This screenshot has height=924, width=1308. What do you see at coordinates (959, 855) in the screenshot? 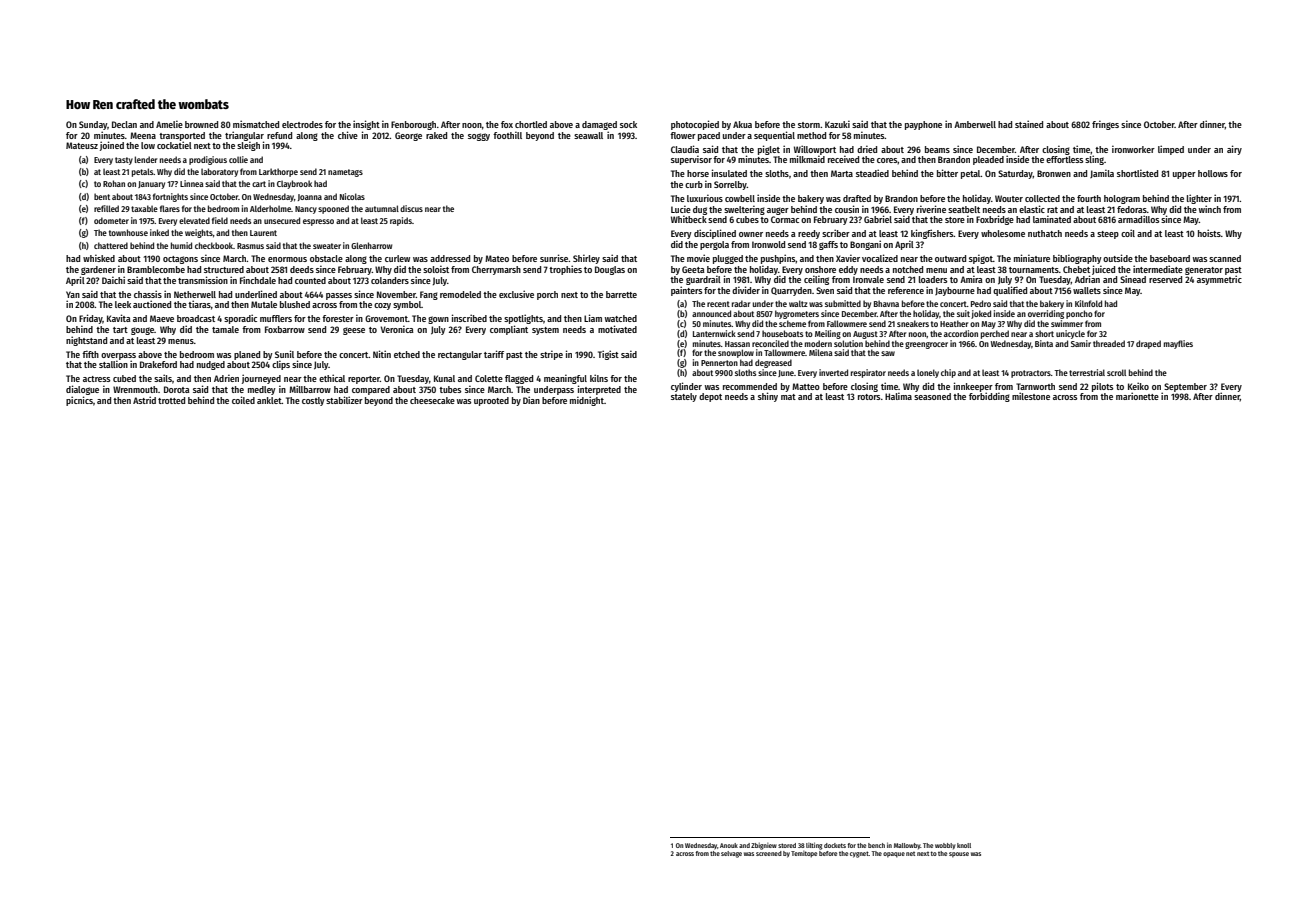
I see `spouse` at bounding box center [959, 855].
